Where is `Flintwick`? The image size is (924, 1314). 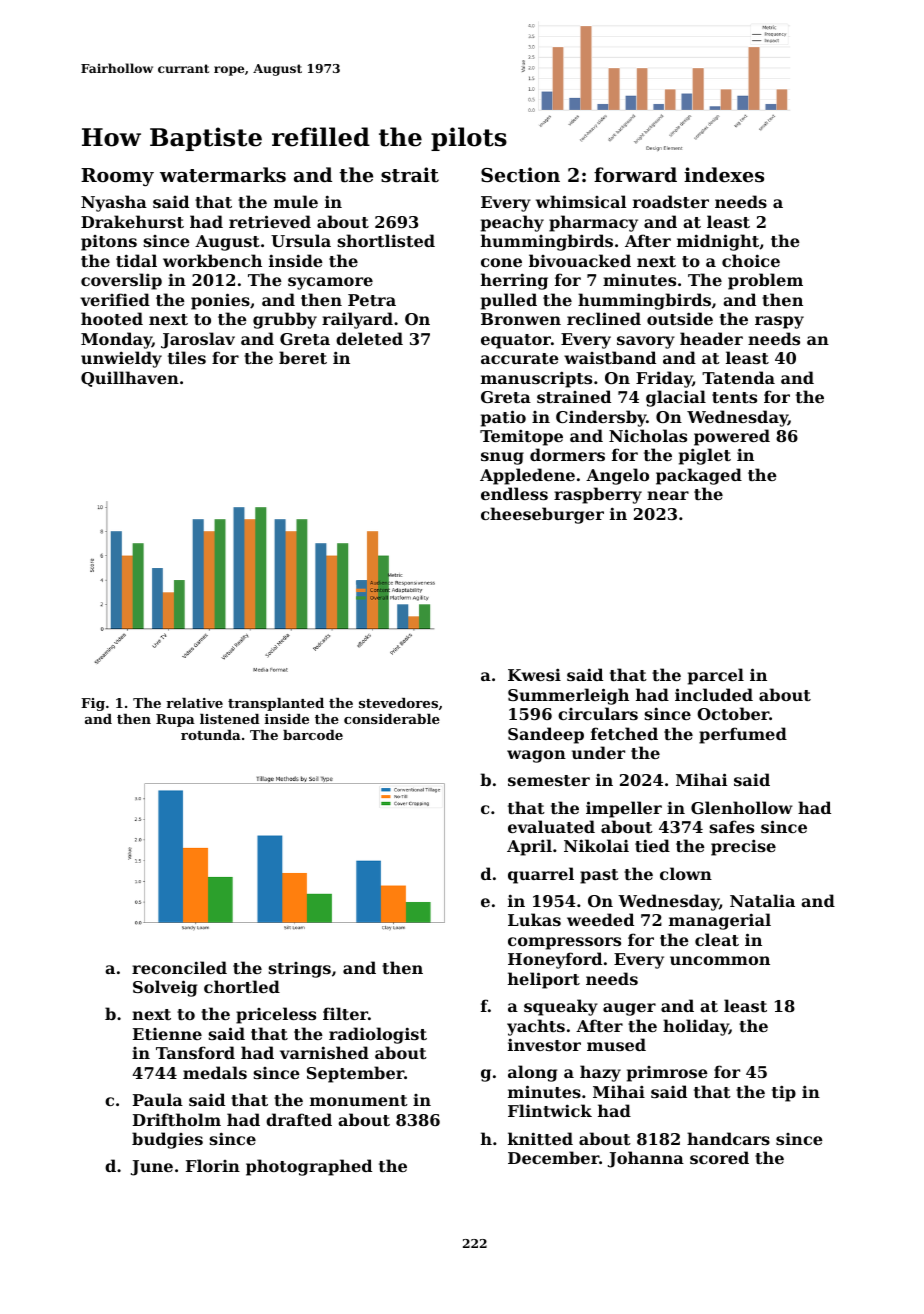 Flintwick is located at coordinates (550, 1110).
